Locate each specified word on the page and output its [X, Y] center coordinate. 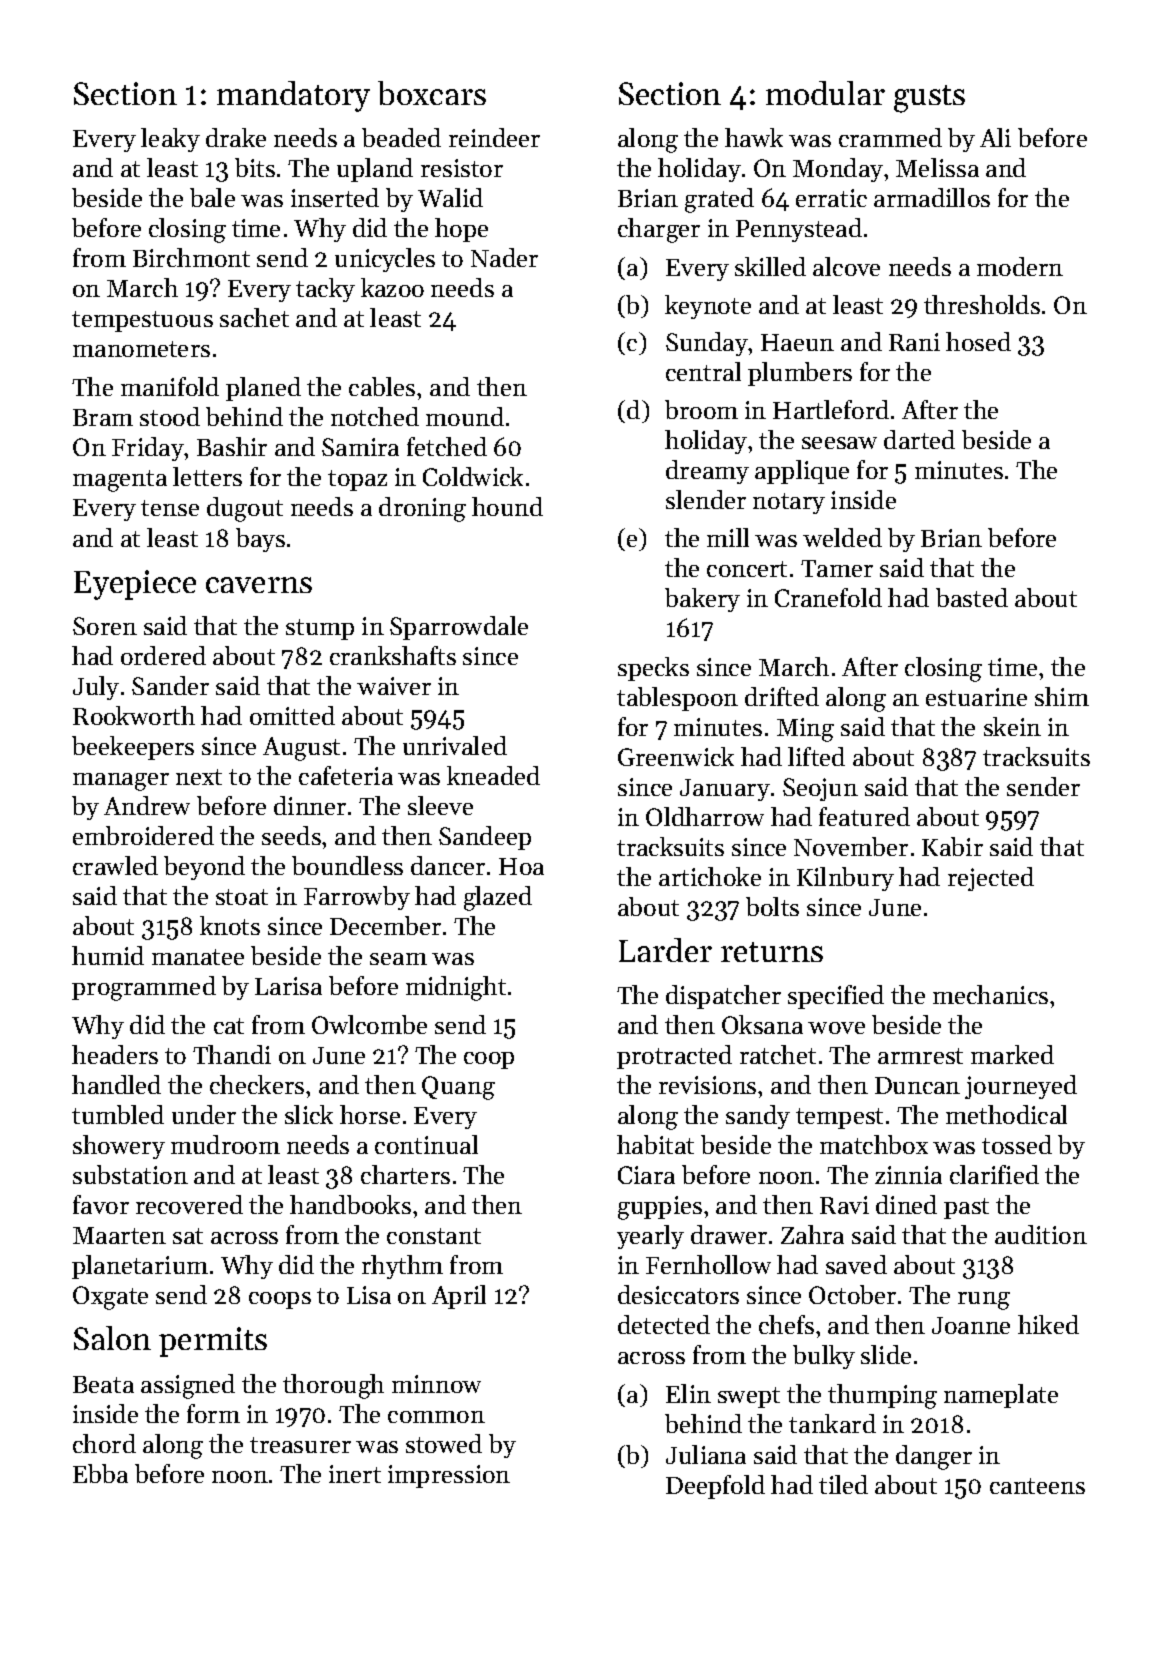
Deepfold [715, 1487]
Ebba [100, 1473]
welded [842, 537]
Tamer [837, 568]
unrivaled [455, 745]
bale [212, 197]
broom [701, 409]
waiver [394, 686]
